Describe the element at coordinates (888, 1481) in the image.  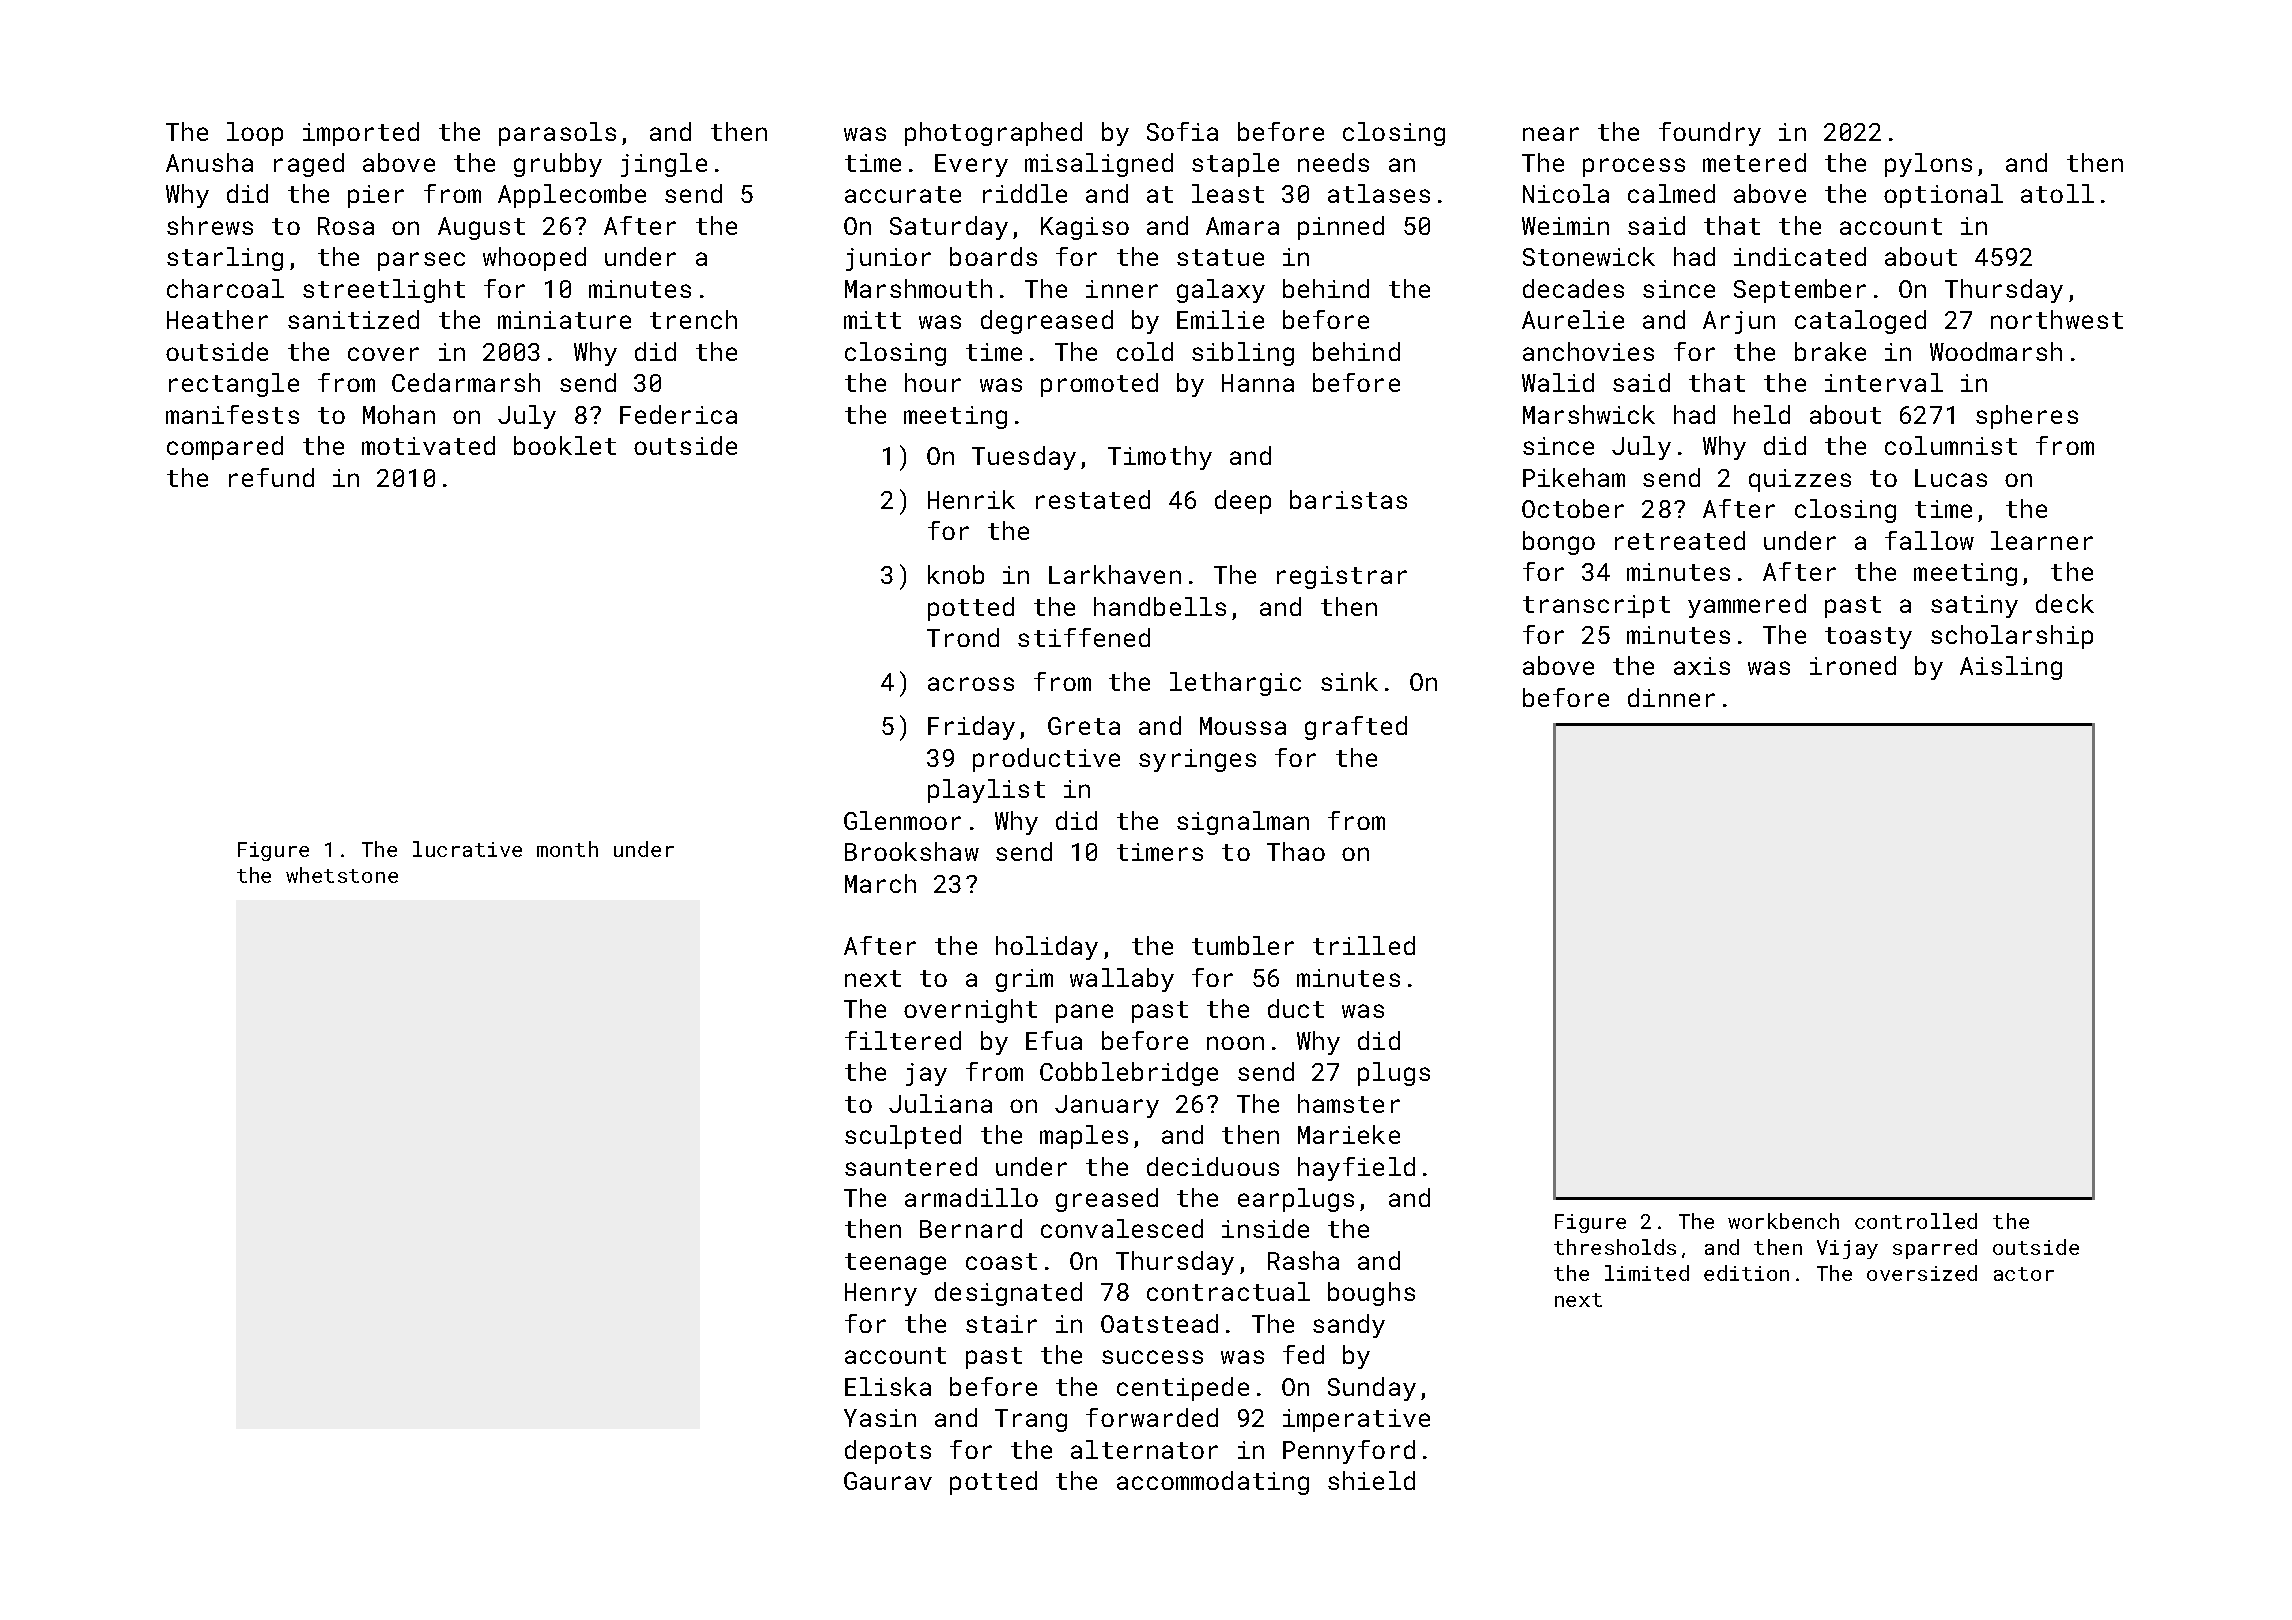
I see `Gaurav` at that location.
